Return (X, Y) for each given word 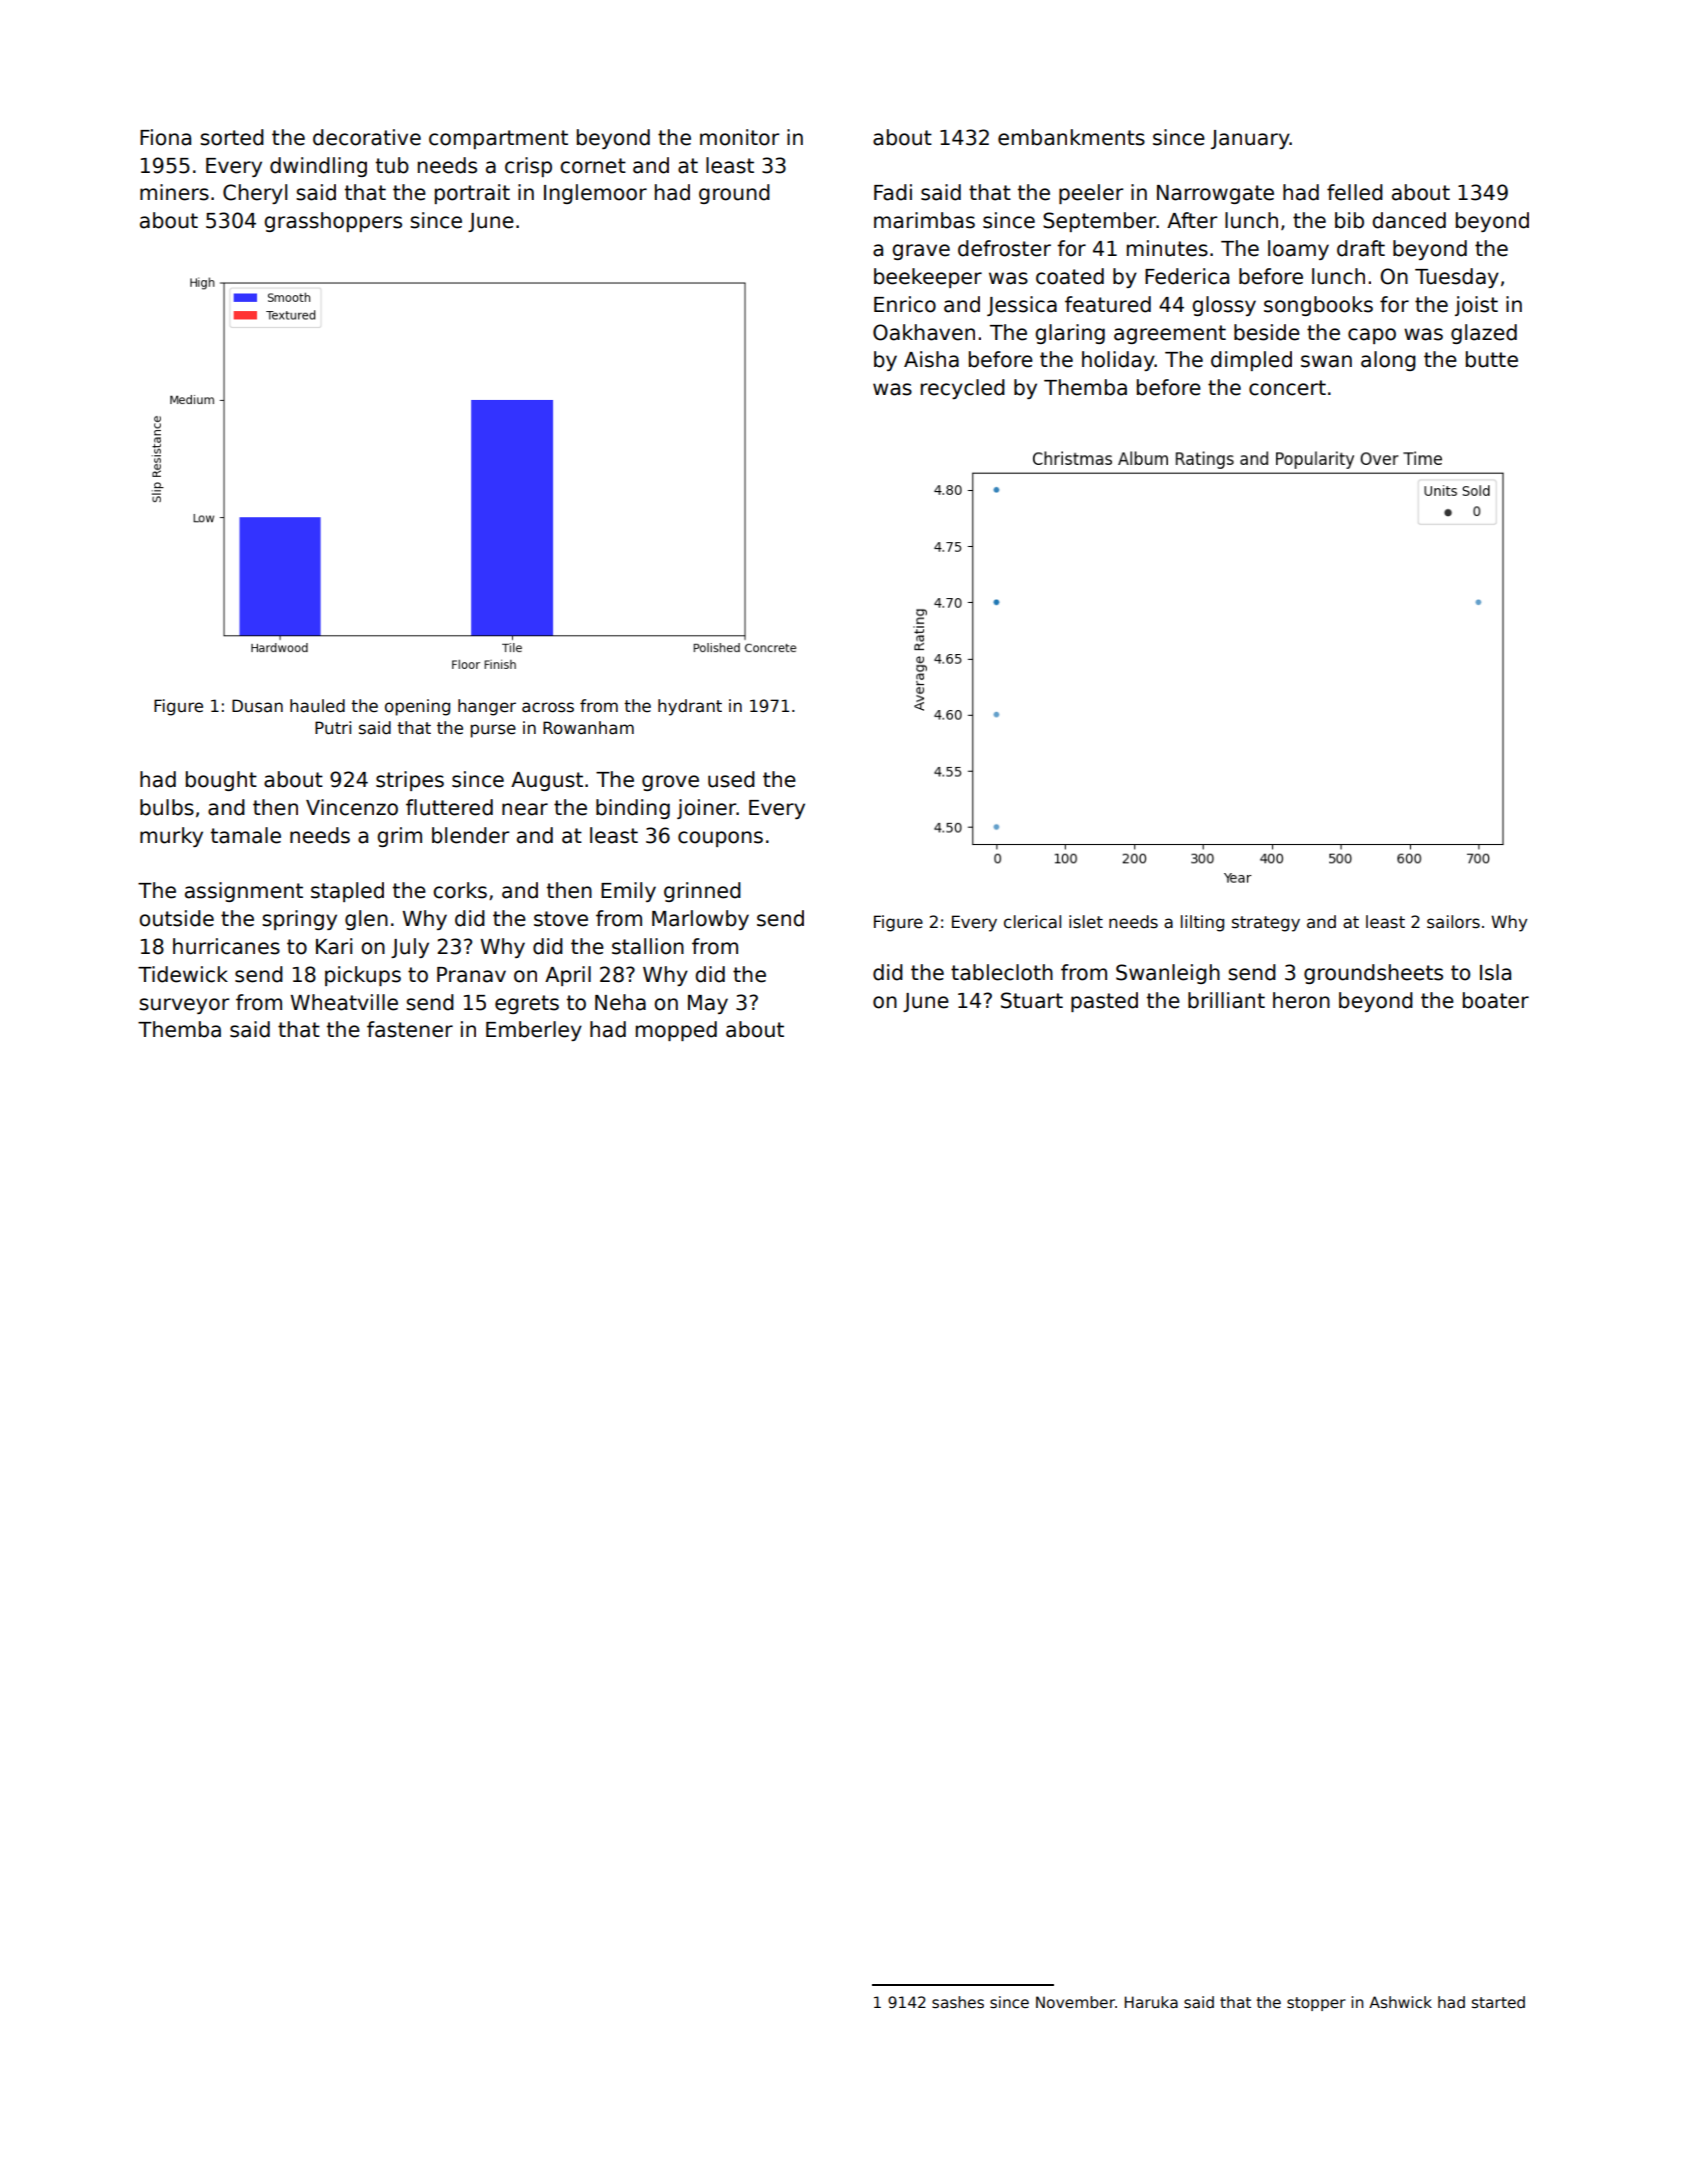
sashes (958, 2002)
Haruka (1151, 2002)
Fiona (165, 137)
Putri (333, 728)
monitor (739, 137)
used (731, 779)
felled (1355, 192)
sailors (1453, 922)
